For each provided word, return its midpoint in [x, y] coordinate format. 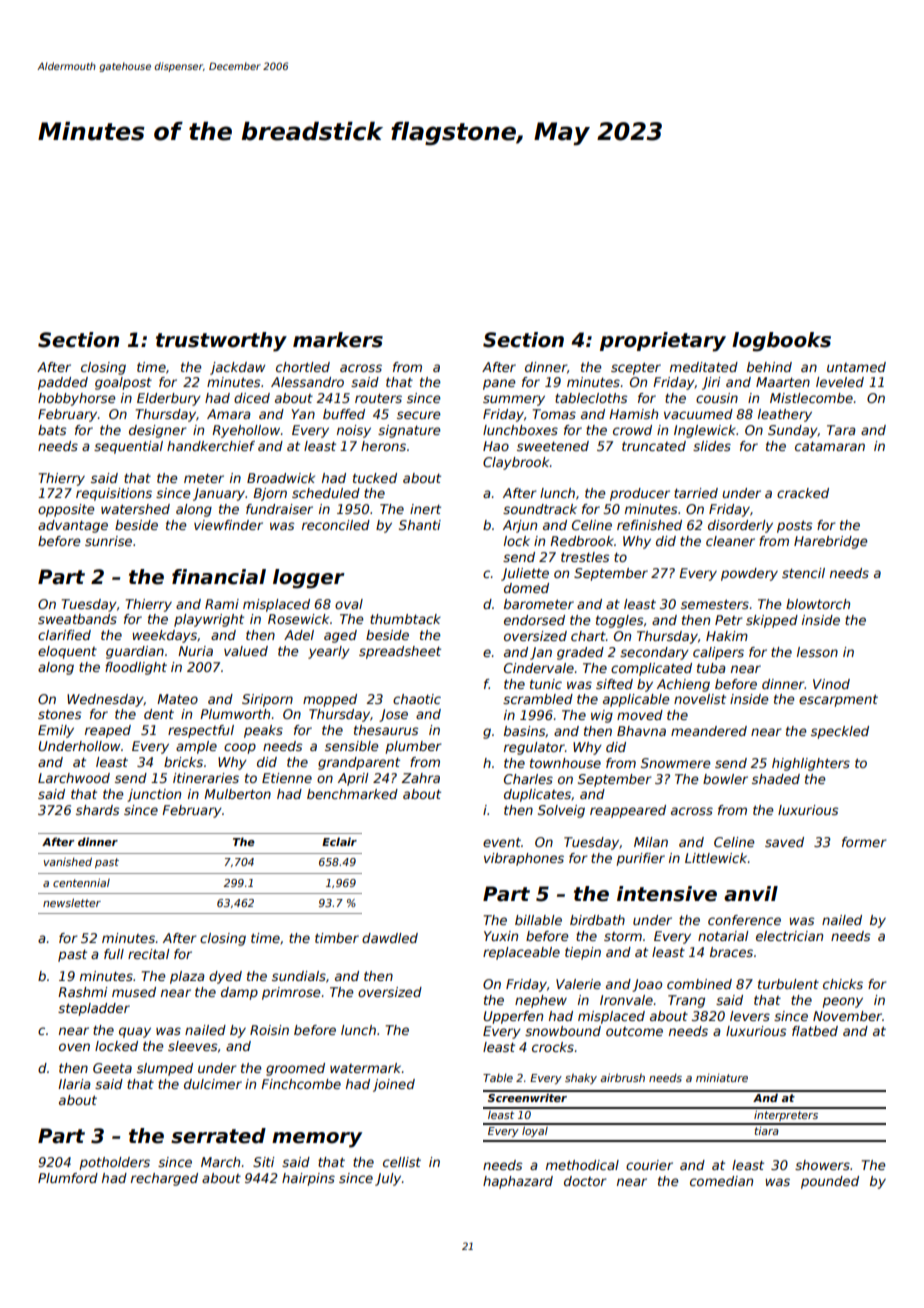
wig [602, 716]
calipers [718, 653]
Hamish [633, 414]
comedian [721, 1181]
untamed [856, 367]
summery [514, 400]
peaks [263, 731]
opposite [66, 510]
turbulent [788, 984]
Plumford [68, 1178]
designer [158, 431]
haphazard [518, 1182]
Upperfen [513, 1017]
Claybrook [516, 463]
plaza [187, 977]
